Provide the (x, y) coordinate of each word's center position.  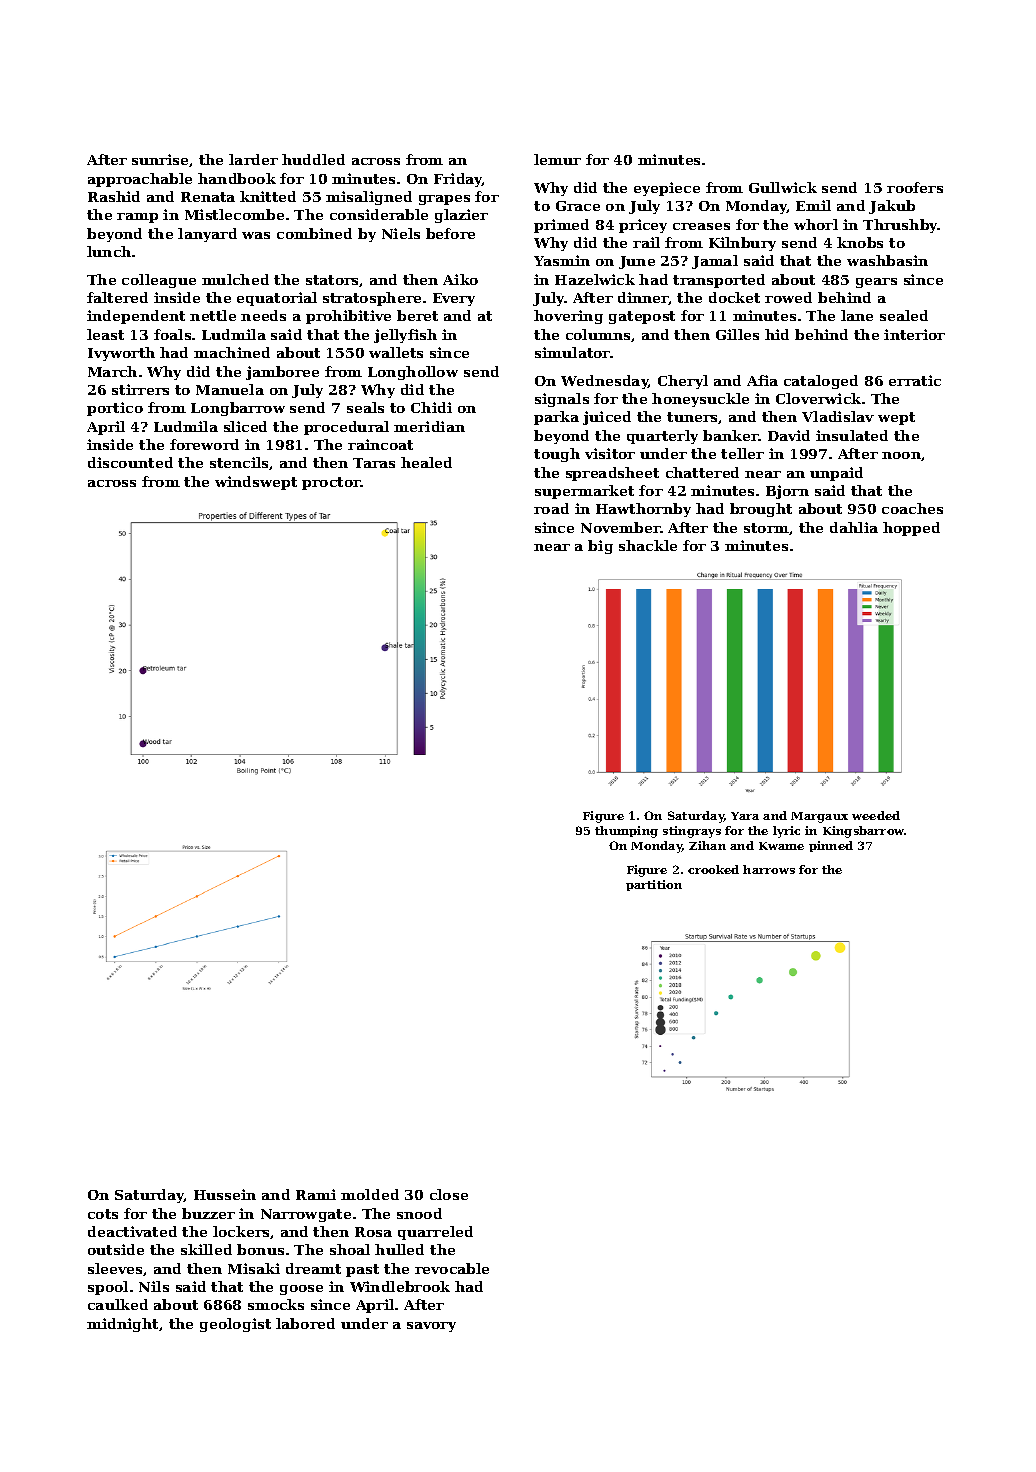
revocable (452, 1268)
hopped (911, 529)
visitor (610, 453)
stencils (239, 462)
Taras (374, 463)
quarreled (435, 1233)
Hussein (225, 1194)
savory (431, 1327)
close (449, 1194)
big (600, 547)
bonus (260, 1249)
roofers (915, 187)
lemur (557, 159)
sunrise (160, 159)
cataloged (821, 382)
